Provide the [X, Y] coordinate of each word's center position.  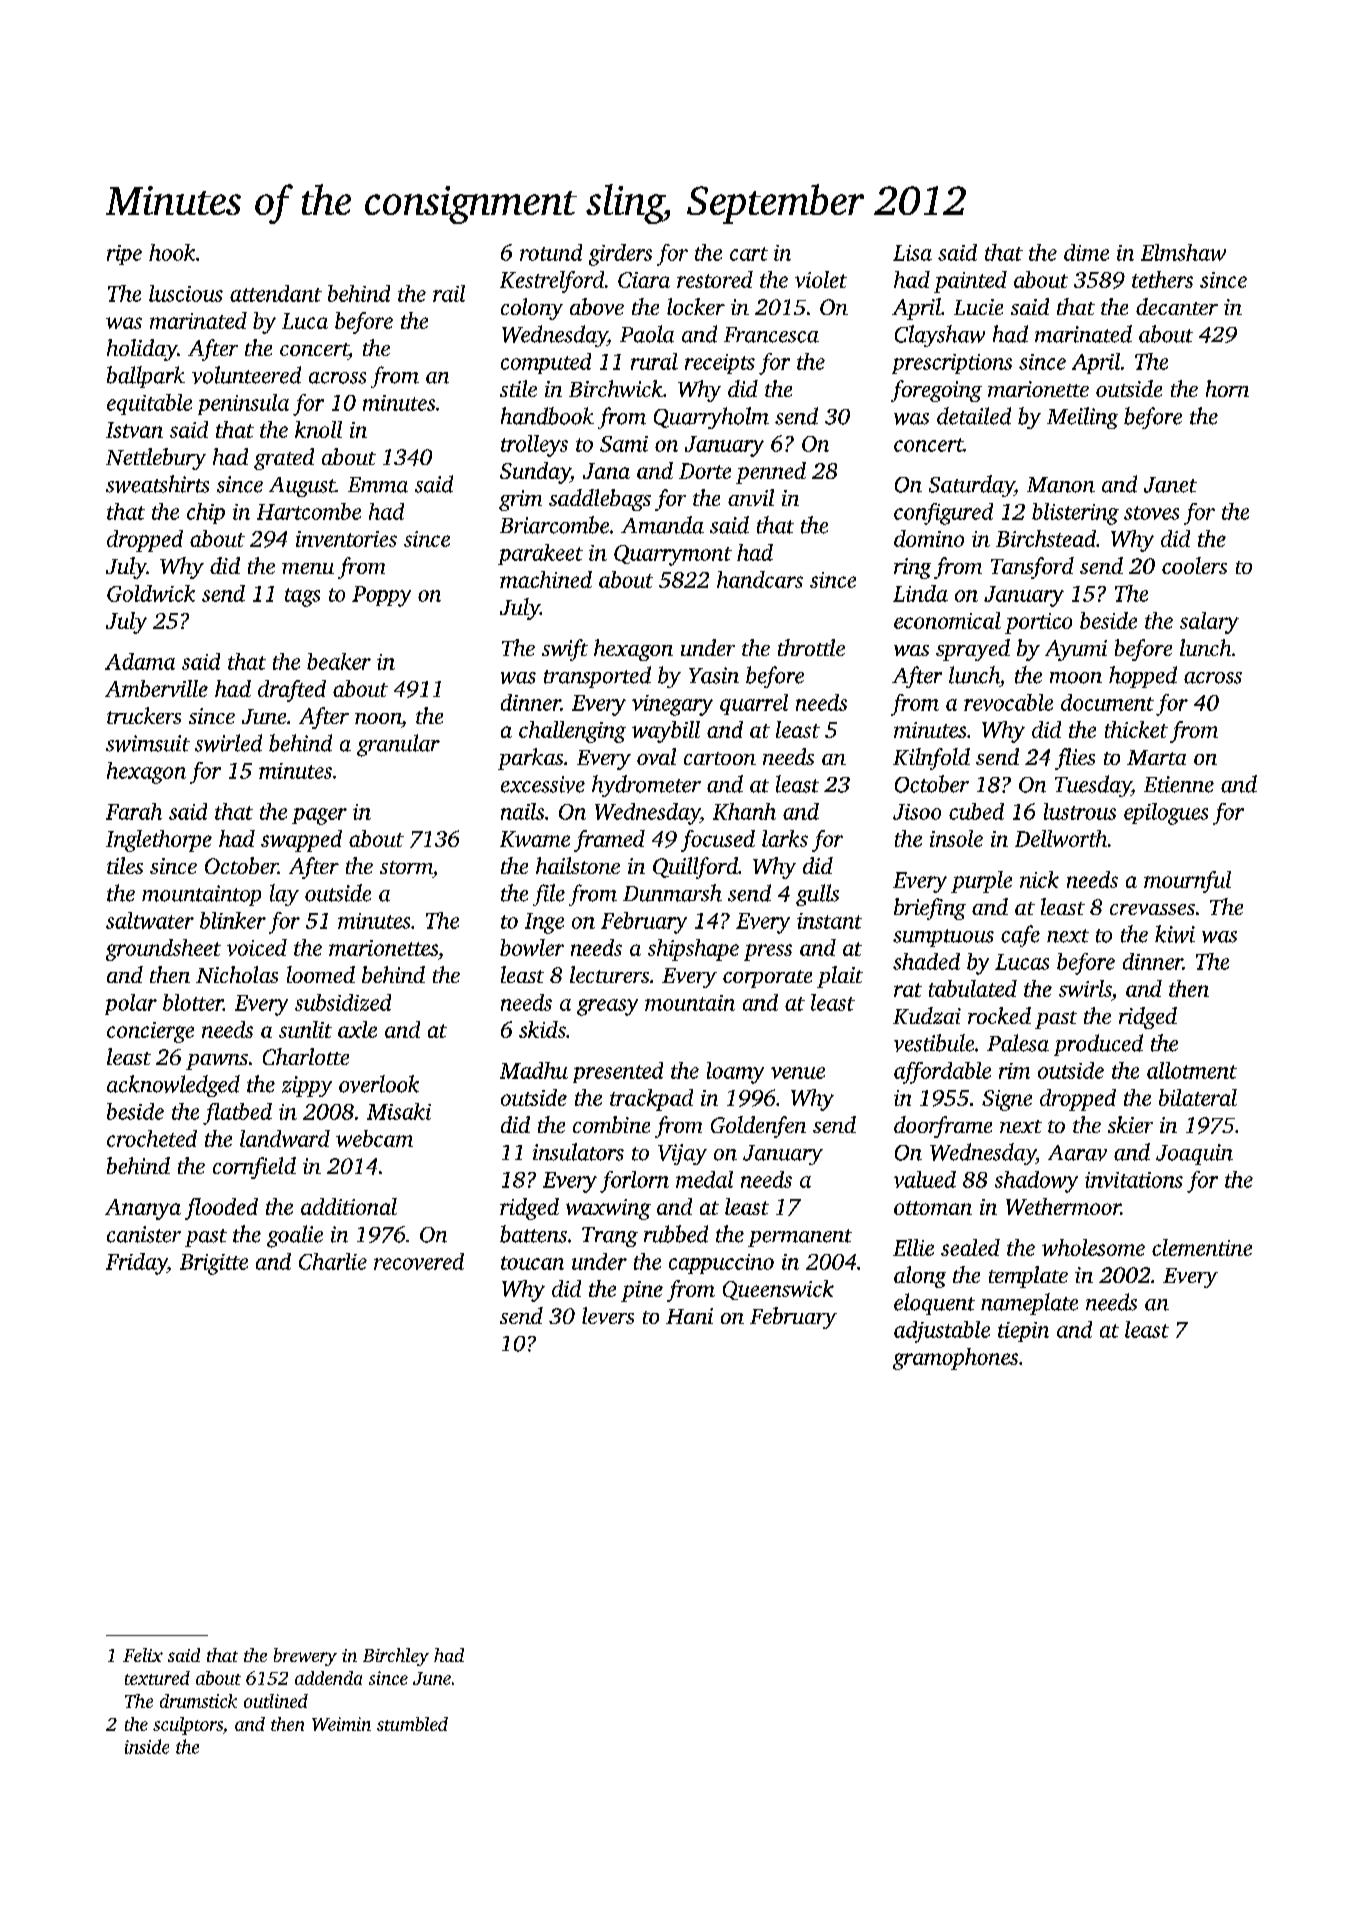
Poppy [381, 596]
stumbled [412, 1724]
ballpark [146, 377]
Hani [689, 1316]
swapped [301, 841]
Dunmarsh [672, 893]
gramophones [955, 1359]
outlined [276, 1701]
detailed [974, 416]
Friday [136, 1264]
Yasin [714, 675]
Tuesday [1093, 786]
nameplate [1029, 1304]
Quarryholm [711, 418]
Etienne [1179, 784]
